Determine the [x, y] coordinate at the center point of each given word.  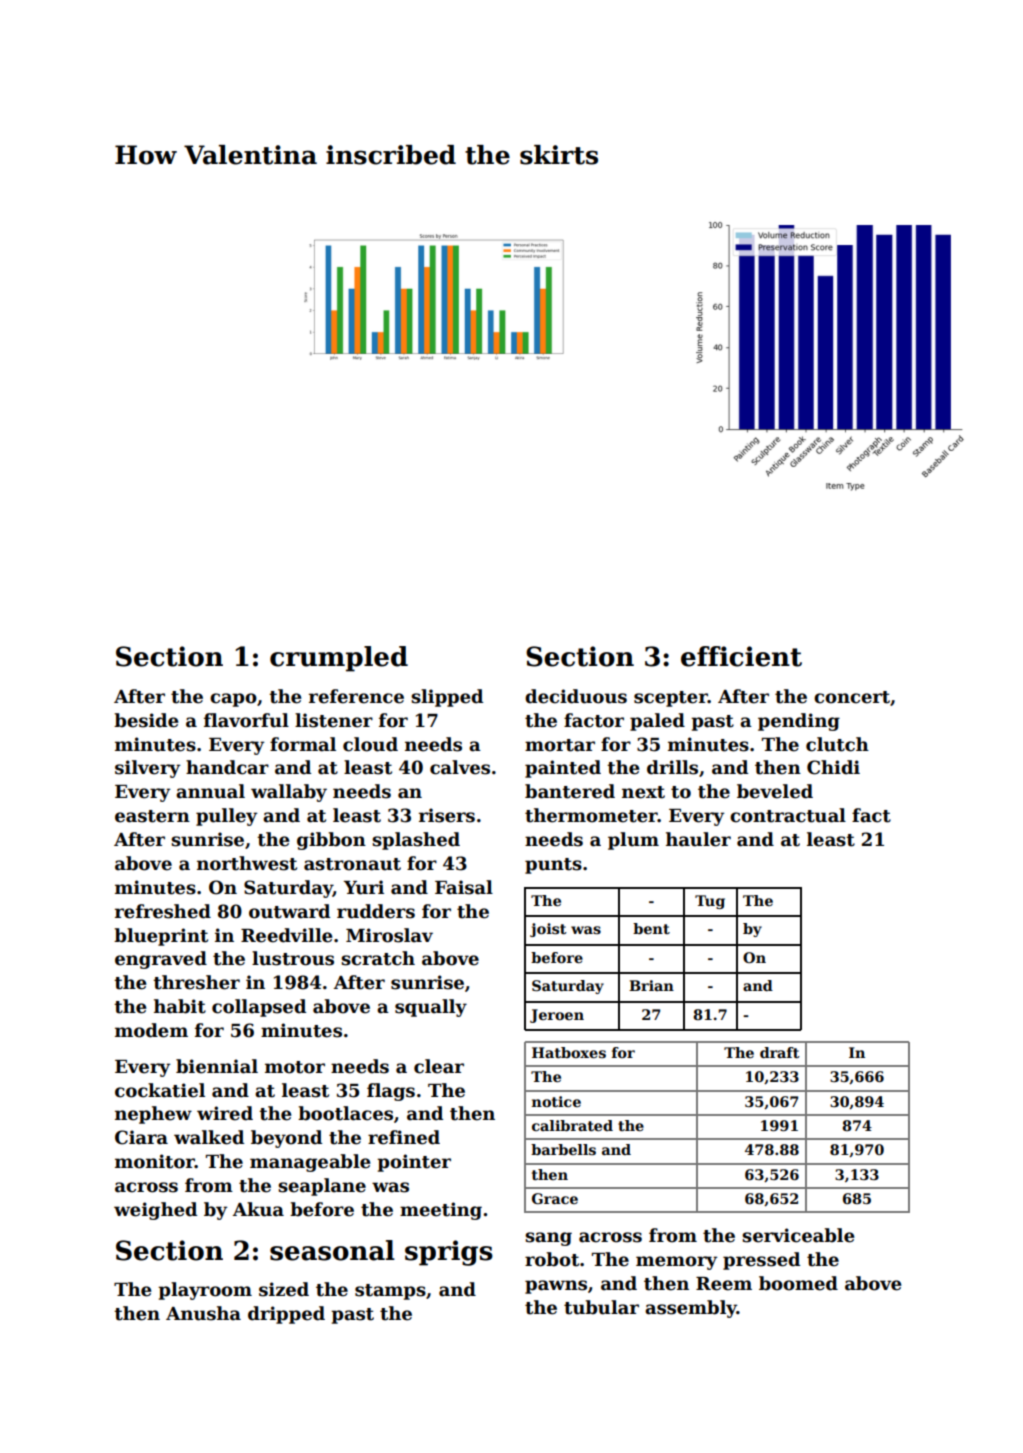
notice [556, 1101]
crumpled [339, 659]
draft [779, 1052]
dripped [286, 1315]
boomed [798, 1283]
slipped [447, 698]
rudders [376, 911]
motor [295, 1067]
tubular [601, 1307]
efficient [741, 656]
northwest [247, 863]
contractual [788, 815]
